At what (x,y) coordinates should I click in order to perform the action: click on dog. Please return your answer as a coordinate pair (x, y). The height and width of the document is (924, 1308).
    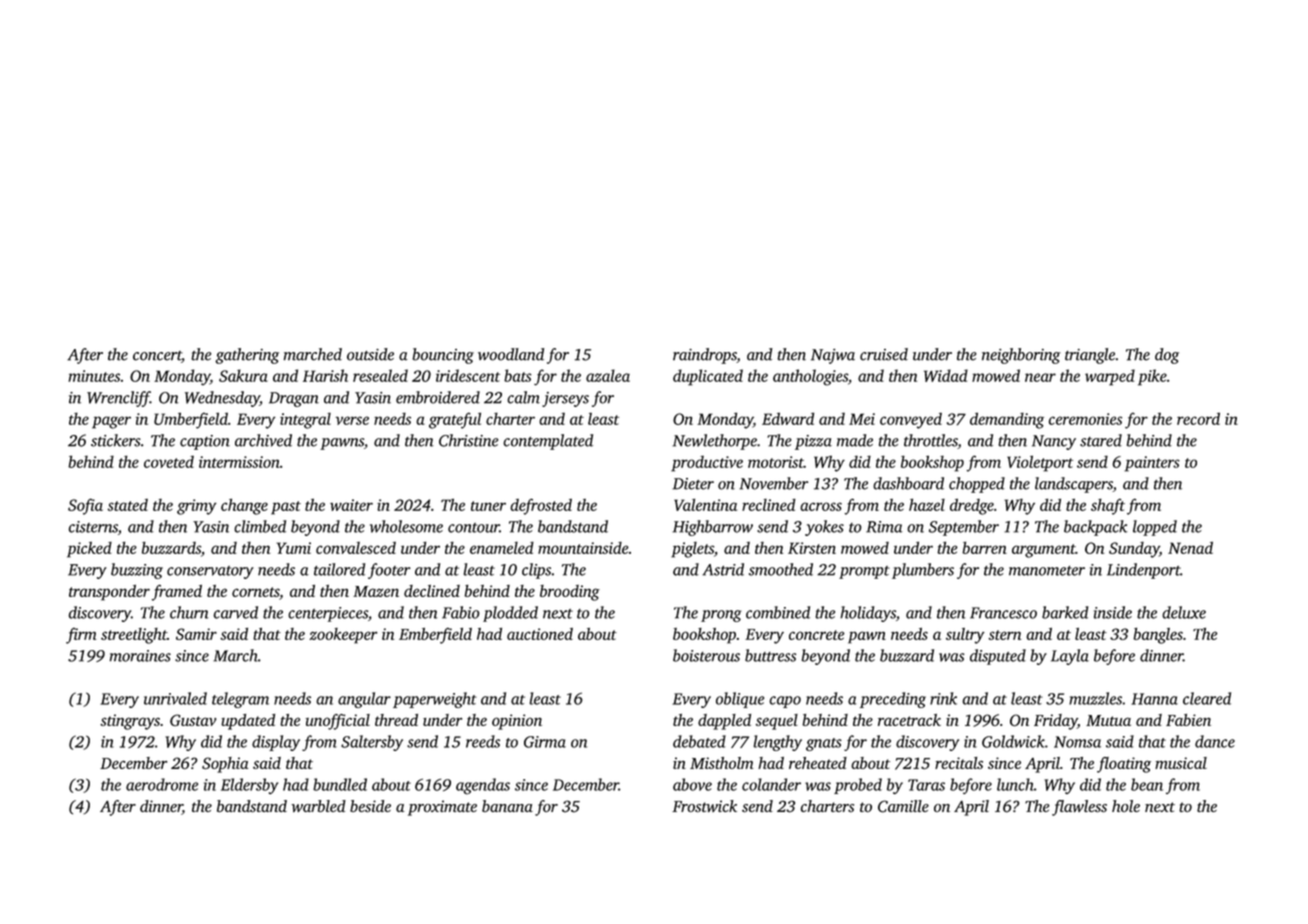
    Looking at the image, I should click on (1167, 356).
